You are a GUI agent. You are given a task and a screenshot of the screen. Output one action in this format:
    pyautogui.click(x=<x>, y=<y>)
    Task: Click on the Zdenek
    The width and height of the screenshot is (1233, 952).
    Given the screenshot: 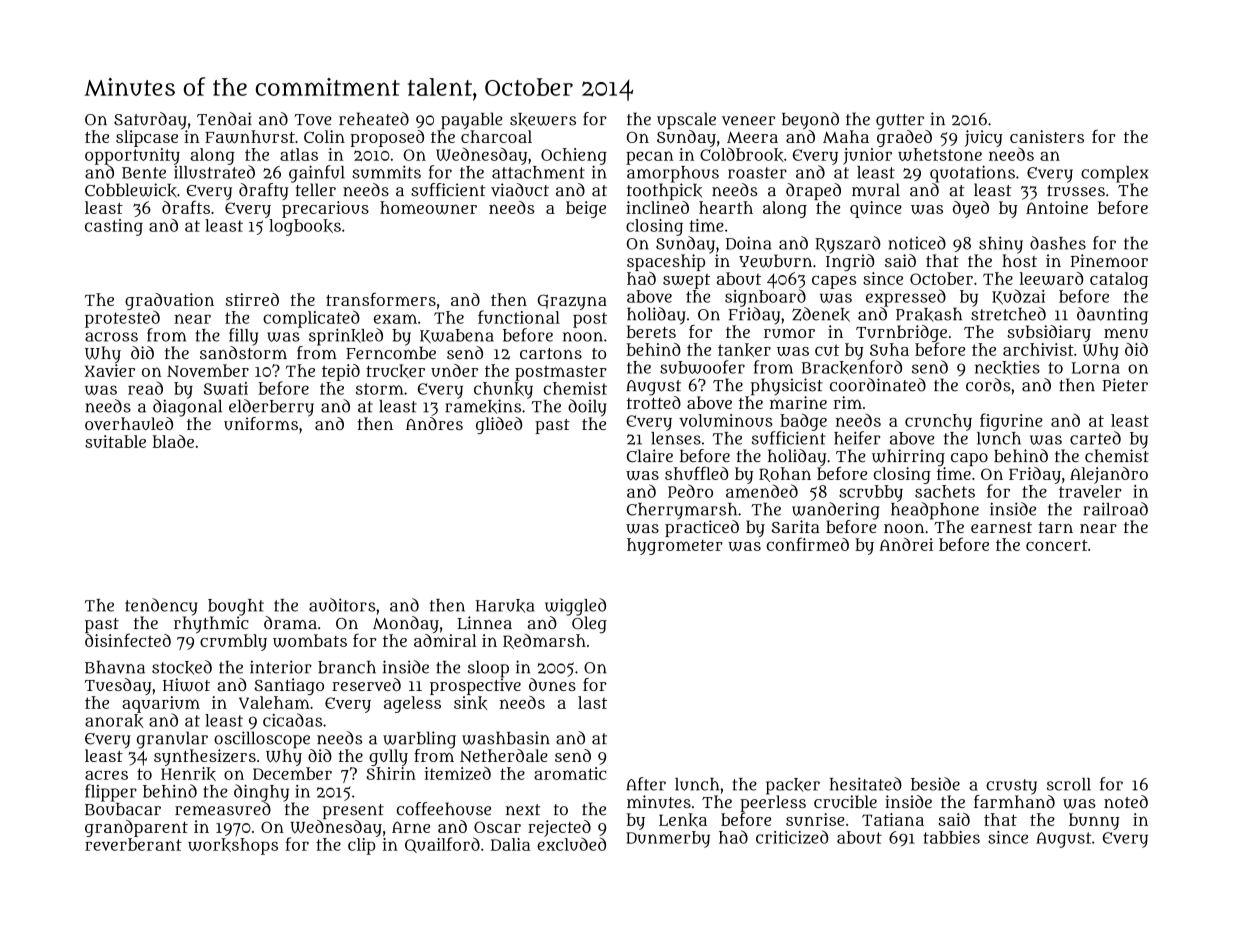 What is the action you would take?
    pyautogui.click(x=821, y=314)
